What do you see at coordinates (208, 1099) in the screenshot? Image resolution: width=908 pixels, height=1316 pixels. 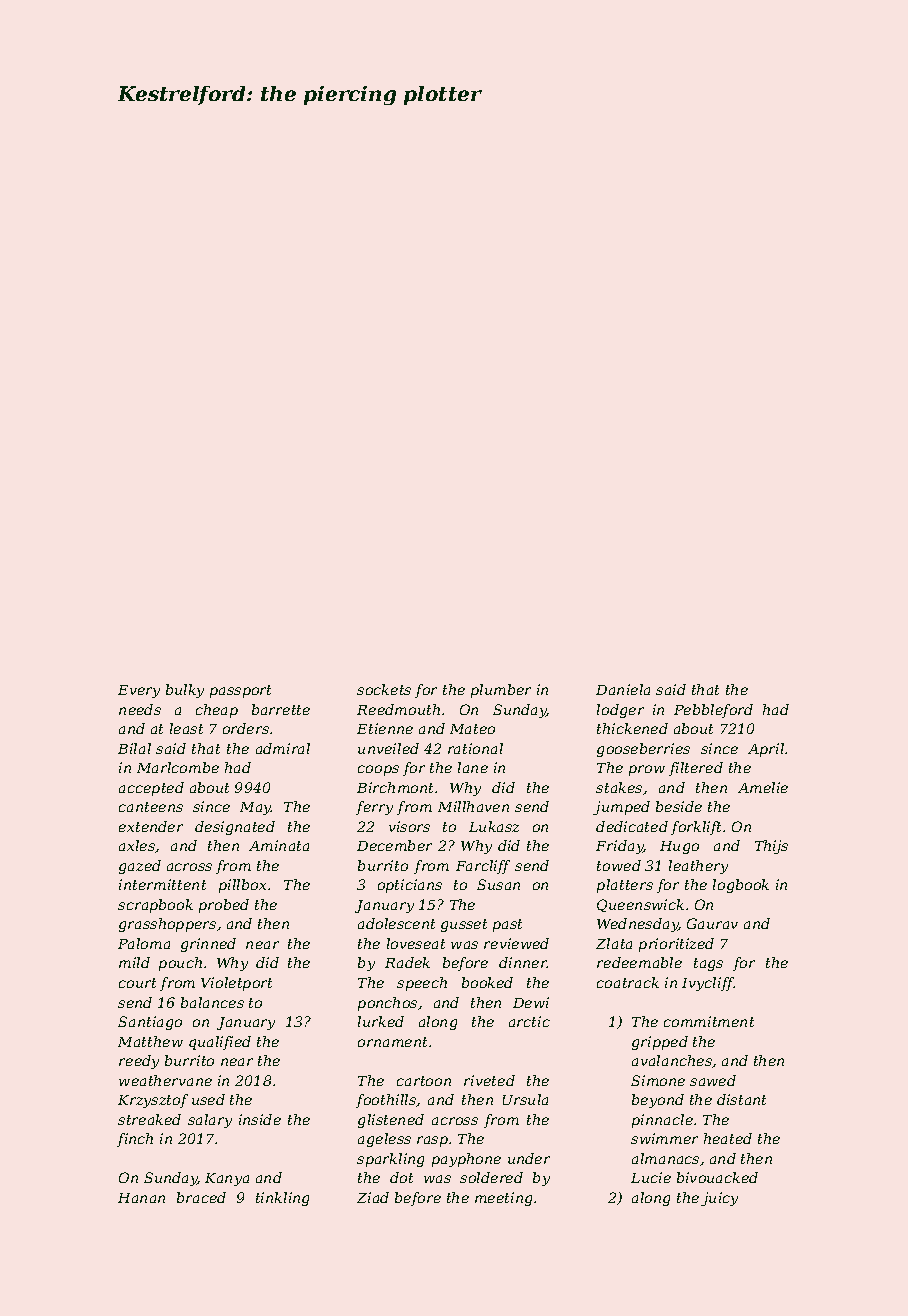 I see `used` at bounding box center [208, 1099].
